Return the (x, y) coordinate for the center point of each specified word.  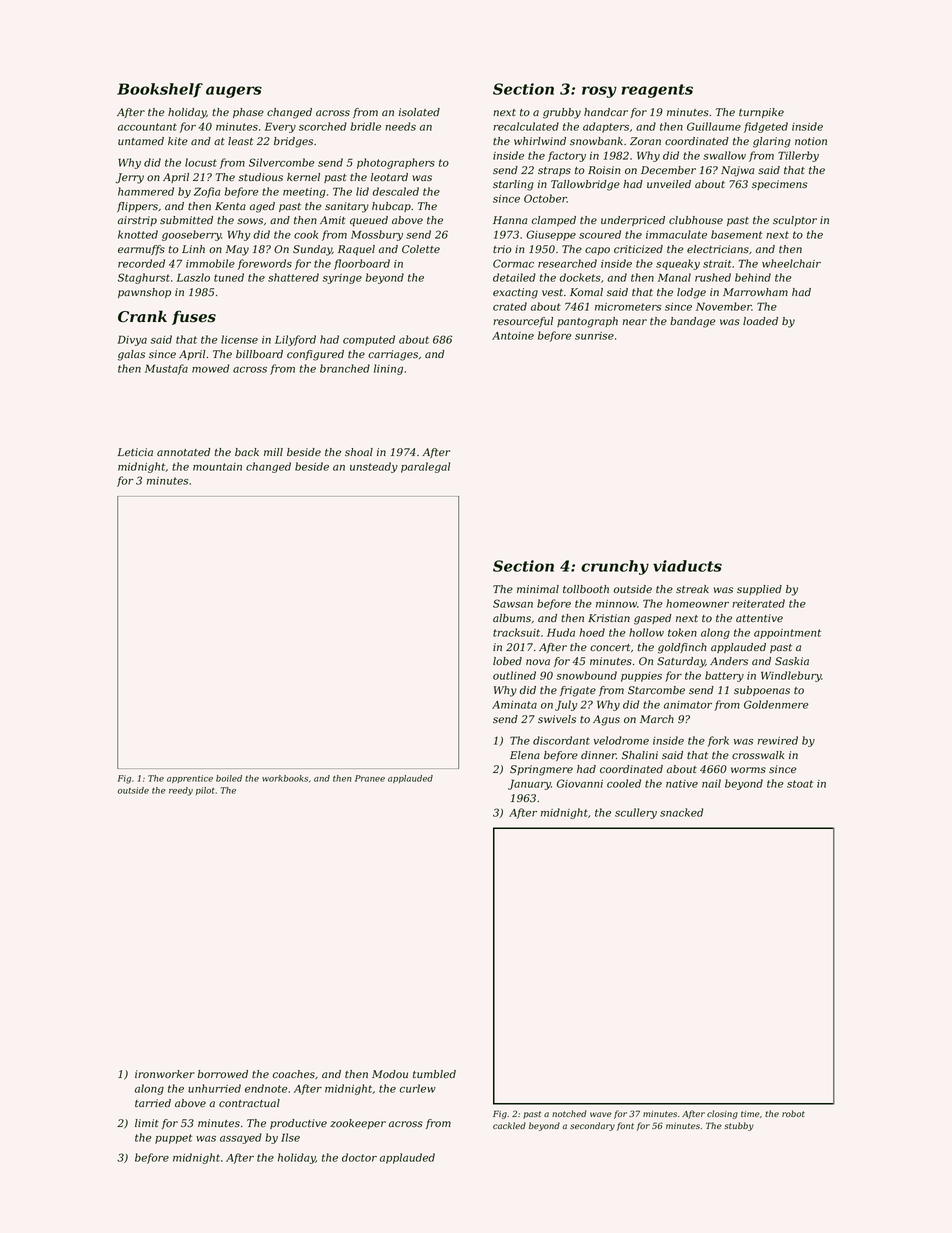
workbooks (285, 778)
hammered (146, 191)
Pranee (370, 778)
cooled (624, 783)
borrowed (223, 1074)
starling (513, 185)
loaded (760, 321)
